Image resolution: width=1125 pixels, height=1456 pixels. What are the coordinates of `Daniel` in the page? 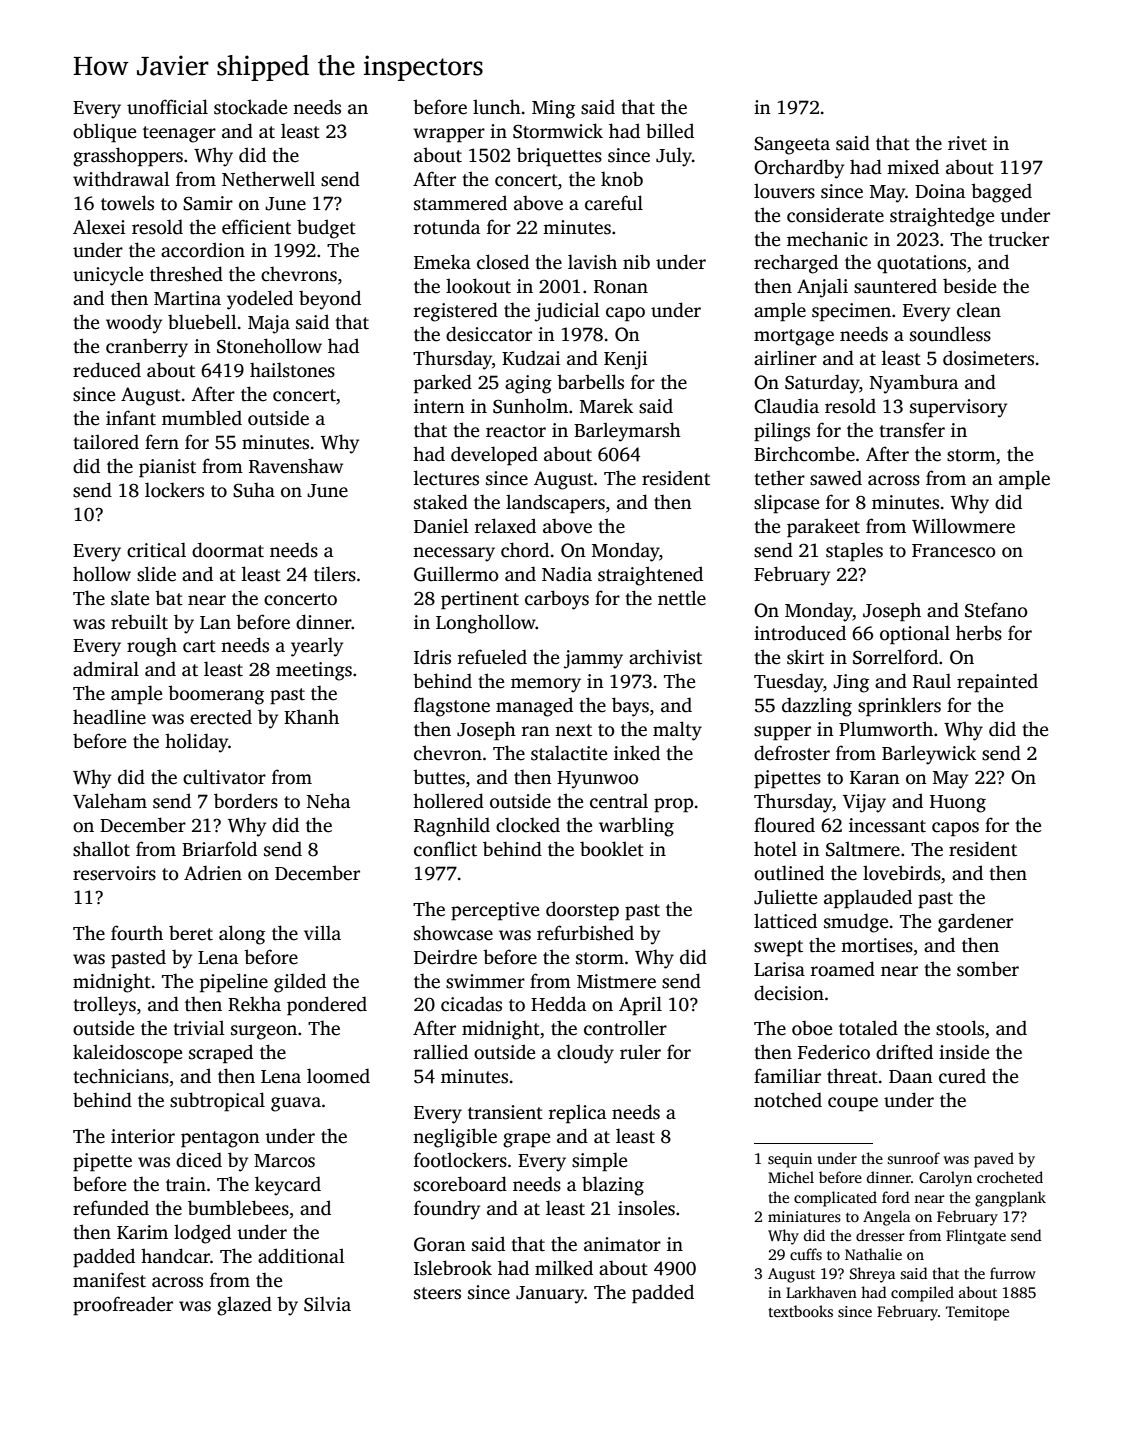 It's located at (441, 526).
